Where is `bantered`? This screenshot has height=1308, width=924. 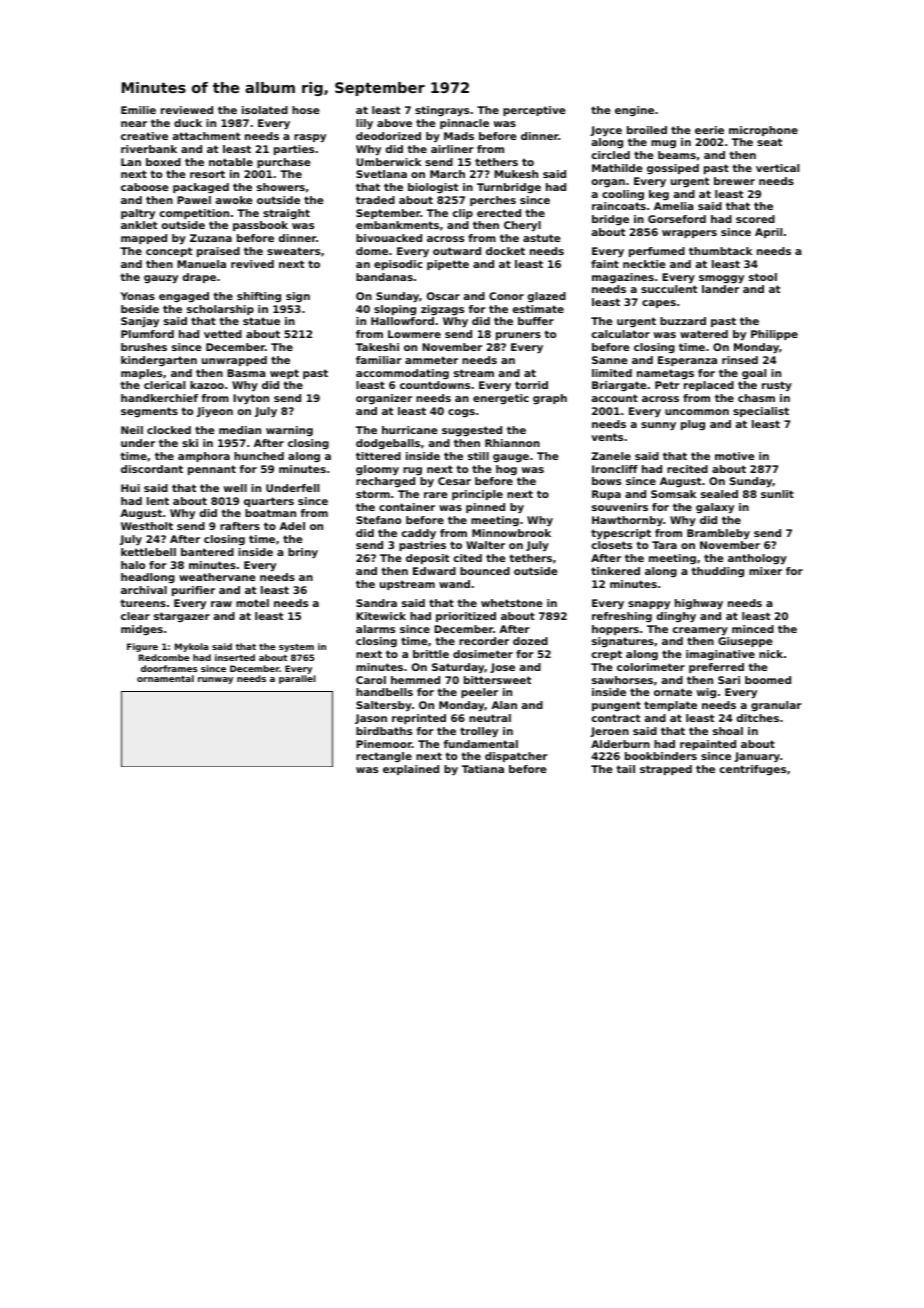 bantered is located at coordinates (207, 552).
